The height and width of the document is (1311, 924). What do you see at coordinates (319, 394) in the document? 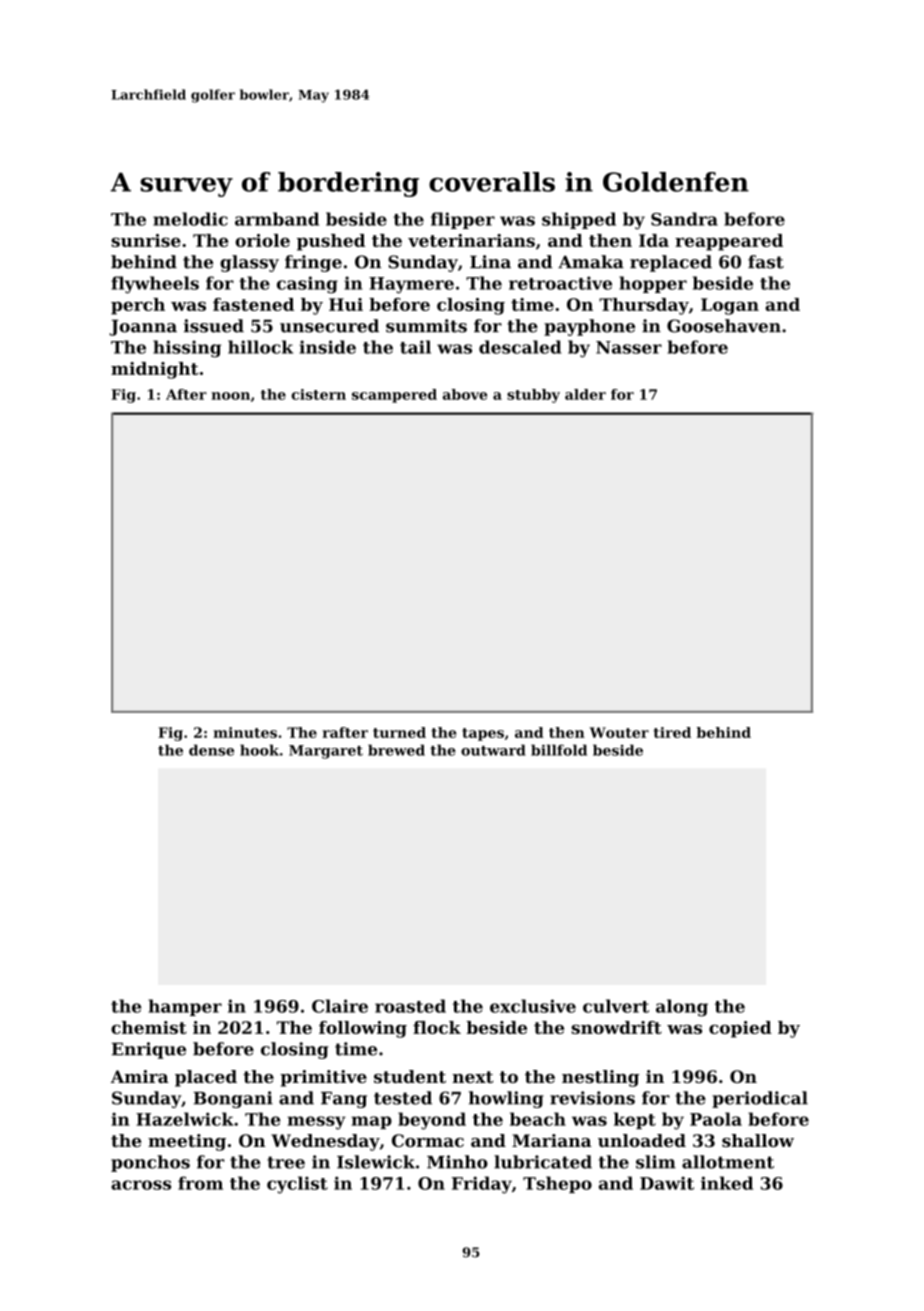
I see `cistern` at bounding box center [319, 394].
